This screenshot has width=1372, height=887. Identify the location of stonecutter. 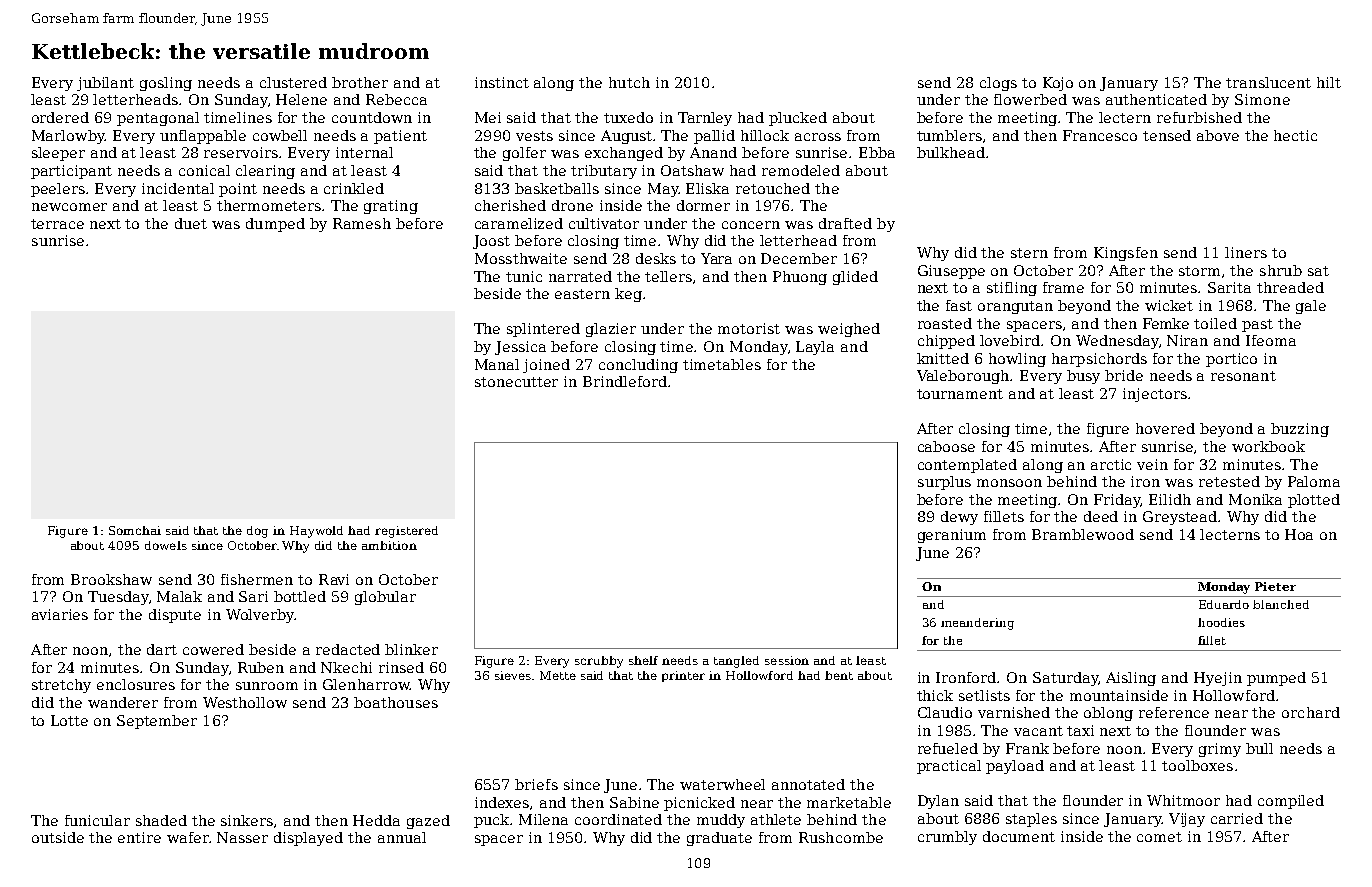
(516, 382).
